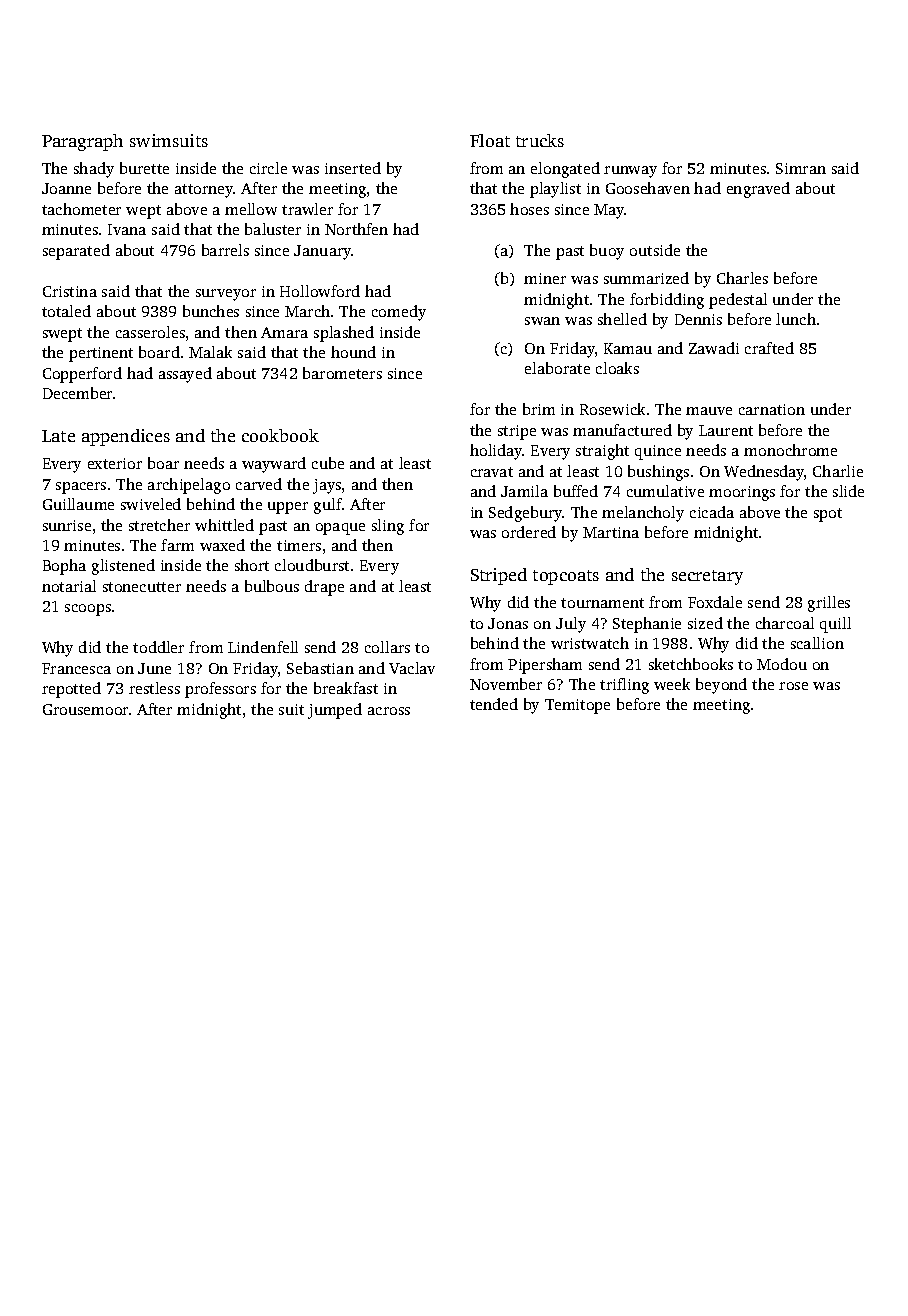 This document has height=1316, width=908. What do you see at coordinates (280, 435) in the document?
I see `cookbook` at bounding box center [280, 435].
